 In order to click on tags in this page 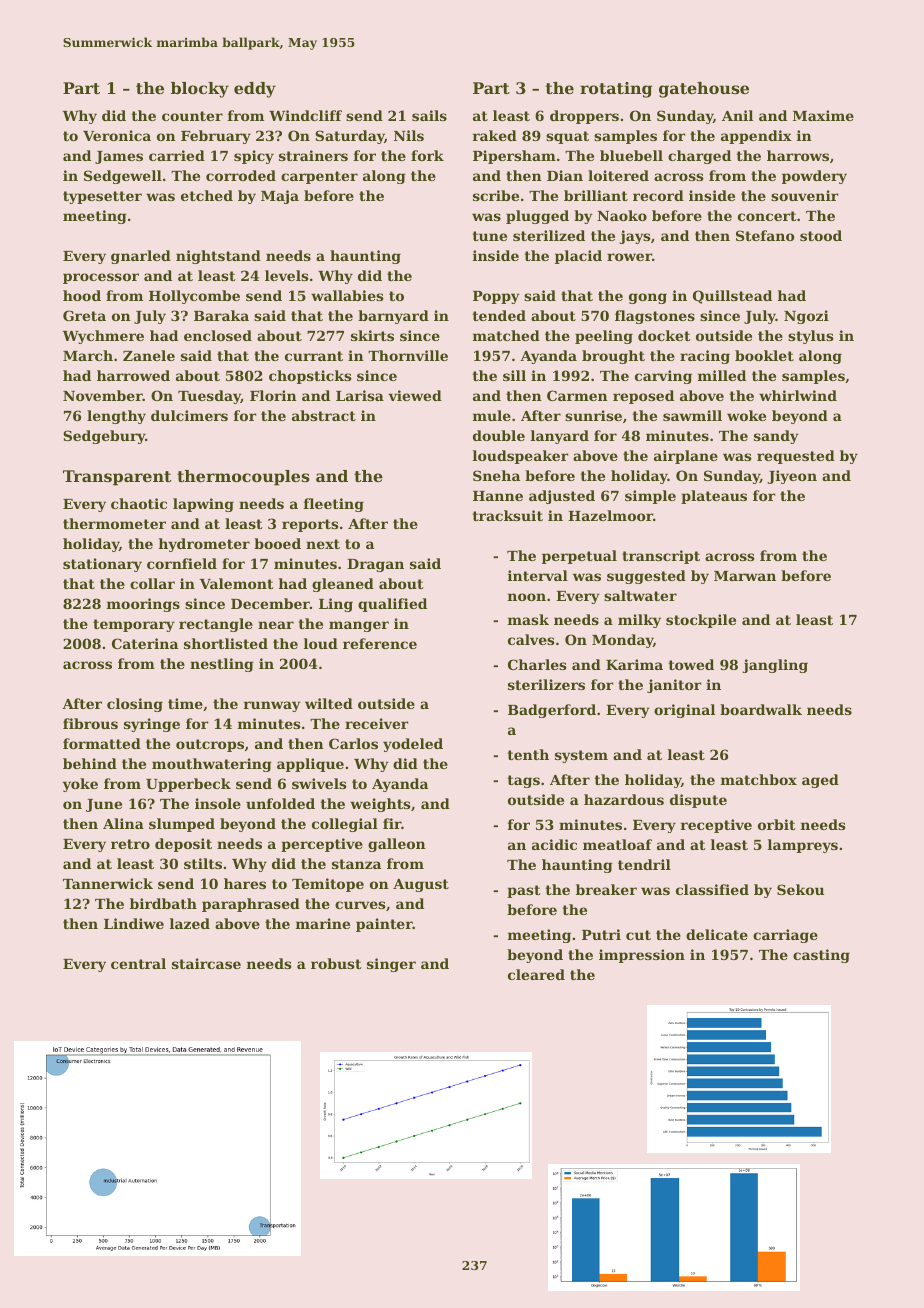, I will do `click(524, 781)`.
